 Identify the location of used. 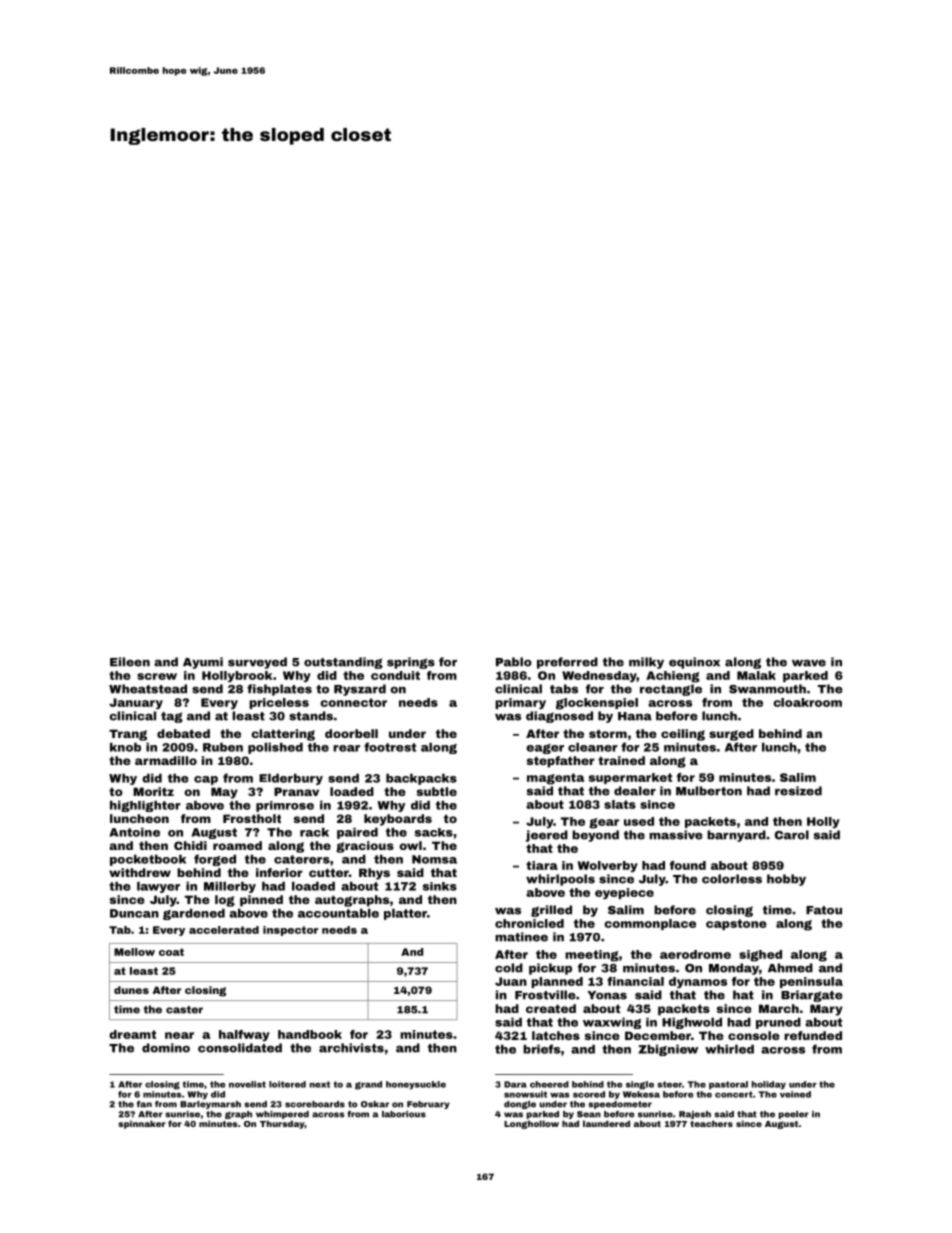
(639, 821).
